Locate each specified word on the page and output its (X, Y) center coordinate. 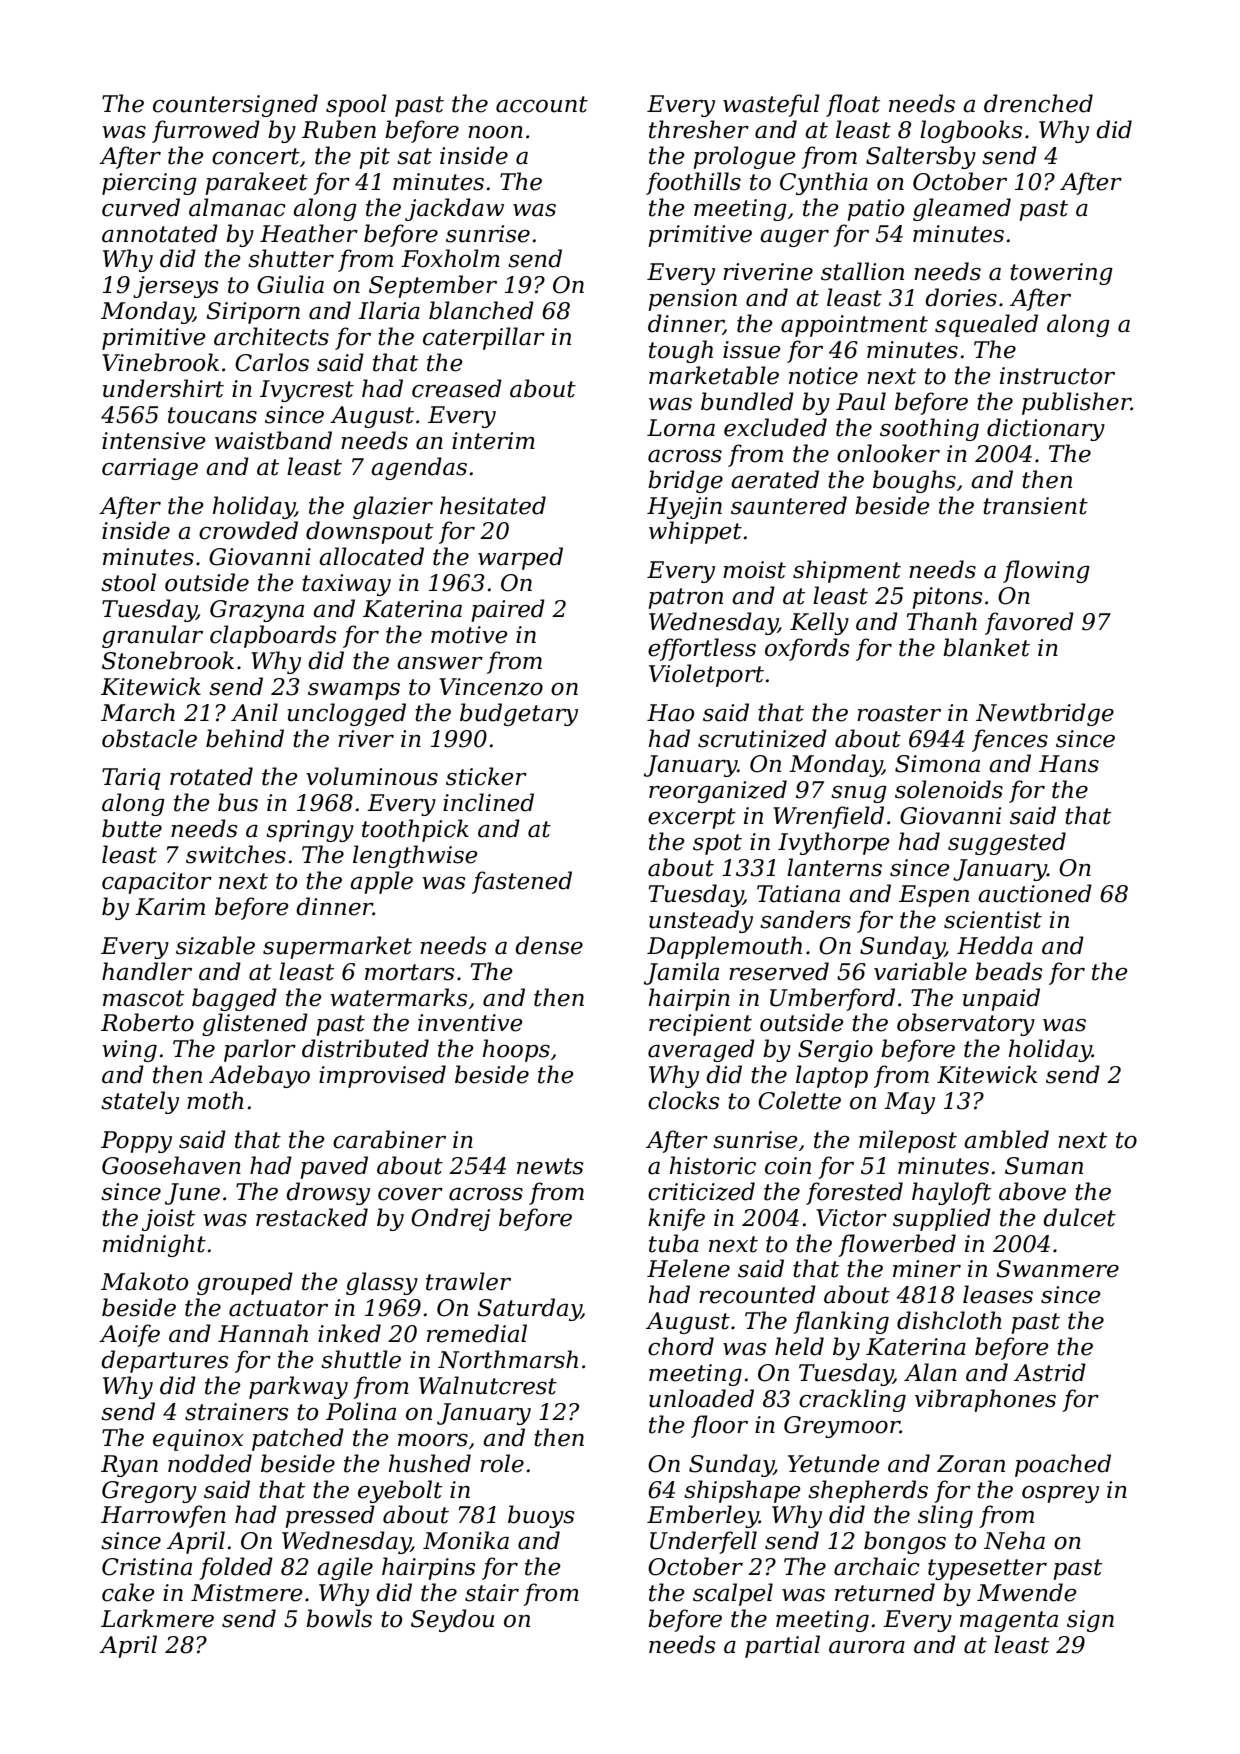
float (853, 105)
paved (334, 1167)
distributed (365, 1048)
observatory (966, 1024)
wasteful (771, 105)
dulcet (1079, 1217)
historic (713, 1165)
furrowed (206, 131)
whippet (695, 532)
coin (788, 1166)
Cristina (147, 1567)
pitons (947, 598)
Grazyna (257, 611)
